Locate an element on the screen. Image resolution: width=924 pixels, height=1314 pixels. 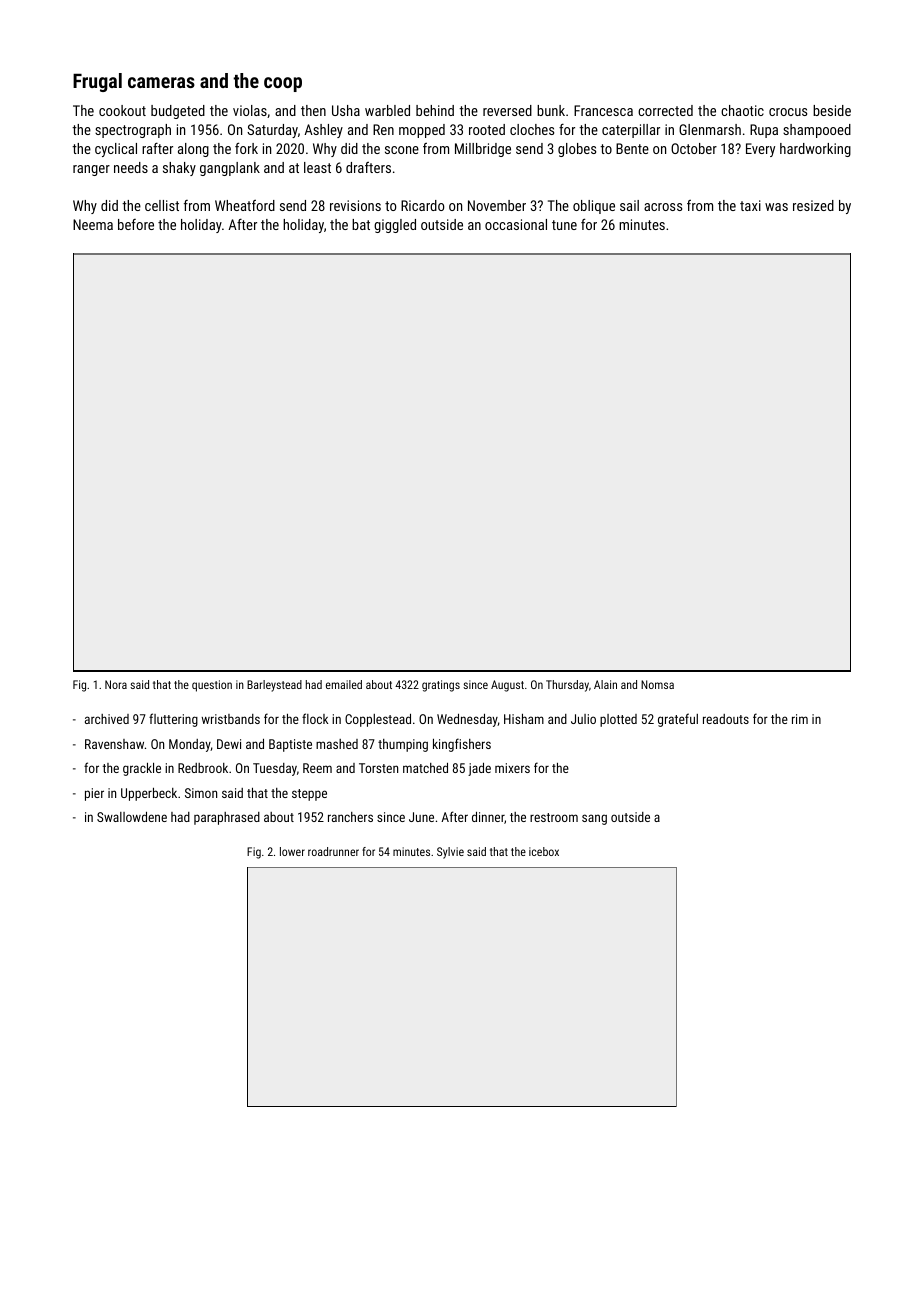
tune is located at coordinates (564, 225).
